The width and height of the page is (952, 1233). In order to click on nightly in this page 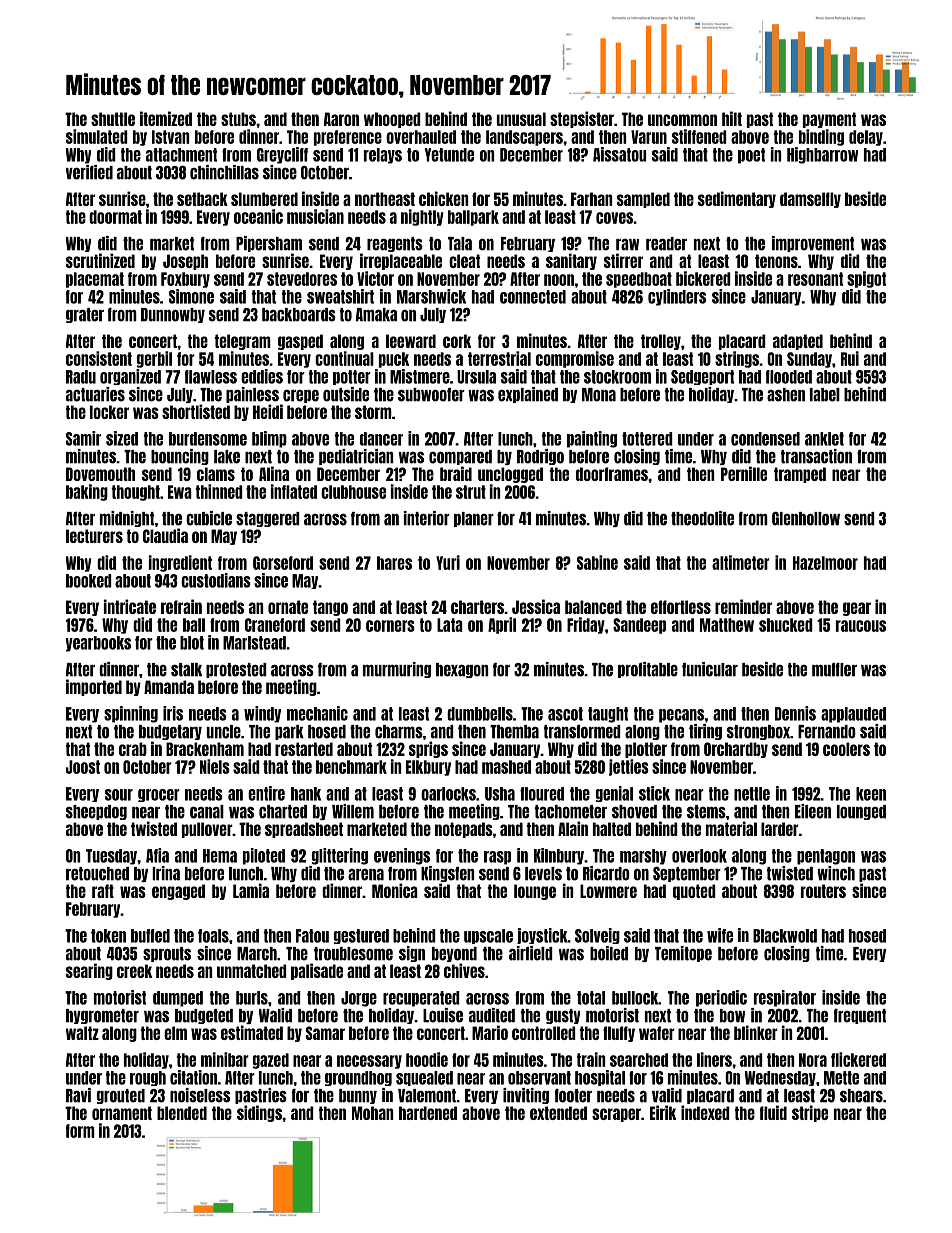, I will do `click(422, 217)`.
